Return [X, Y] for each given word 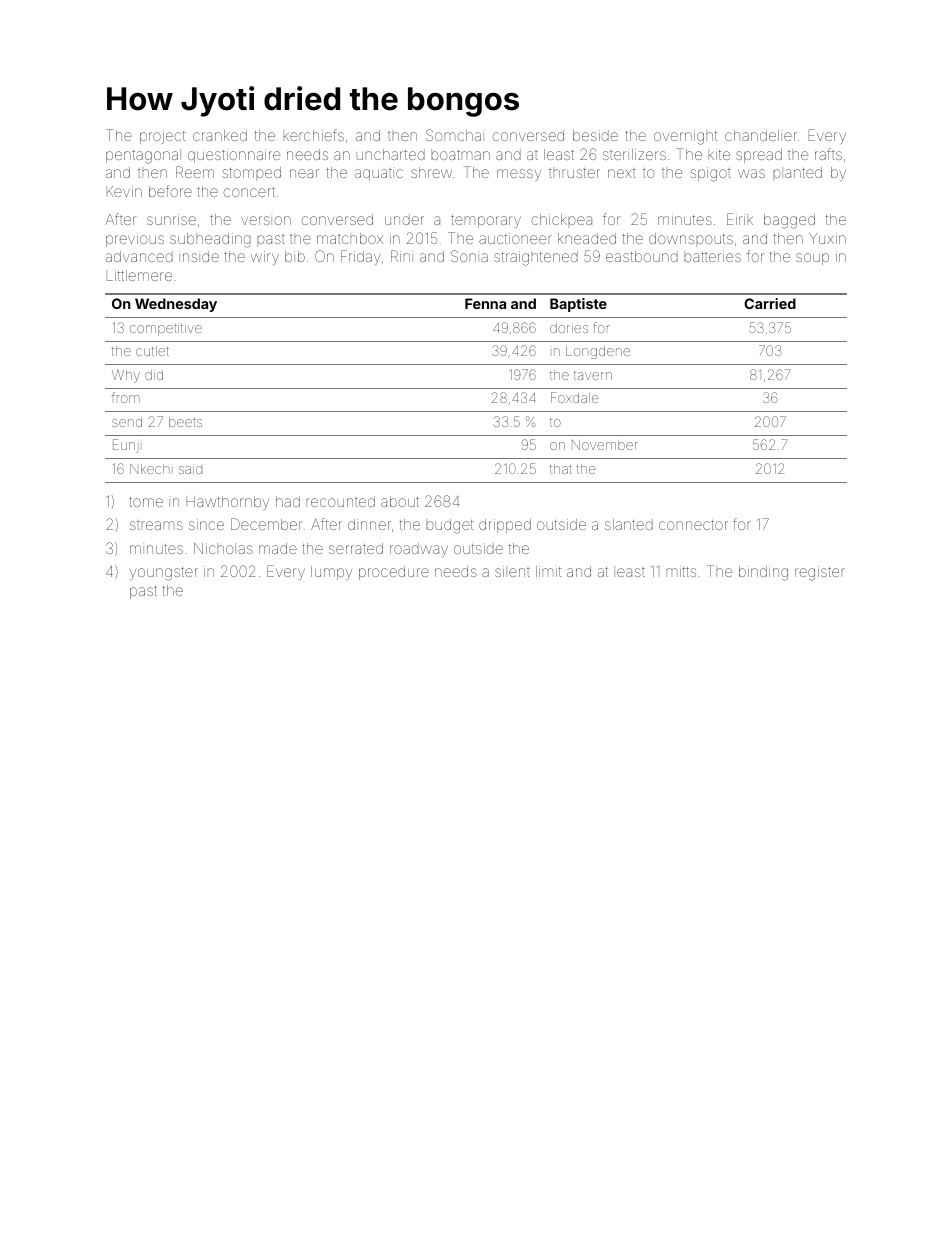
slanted [629, 524]
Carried [770, 303]
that [561, 469]
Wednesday [176, 305]
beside [595, 135]
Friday [361, 257]
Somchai [455, 135]
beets [185, 422]
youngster [164, 574]
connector [693, 525]
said [190, 470]
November [605, 445]
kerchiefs [313, 135]
